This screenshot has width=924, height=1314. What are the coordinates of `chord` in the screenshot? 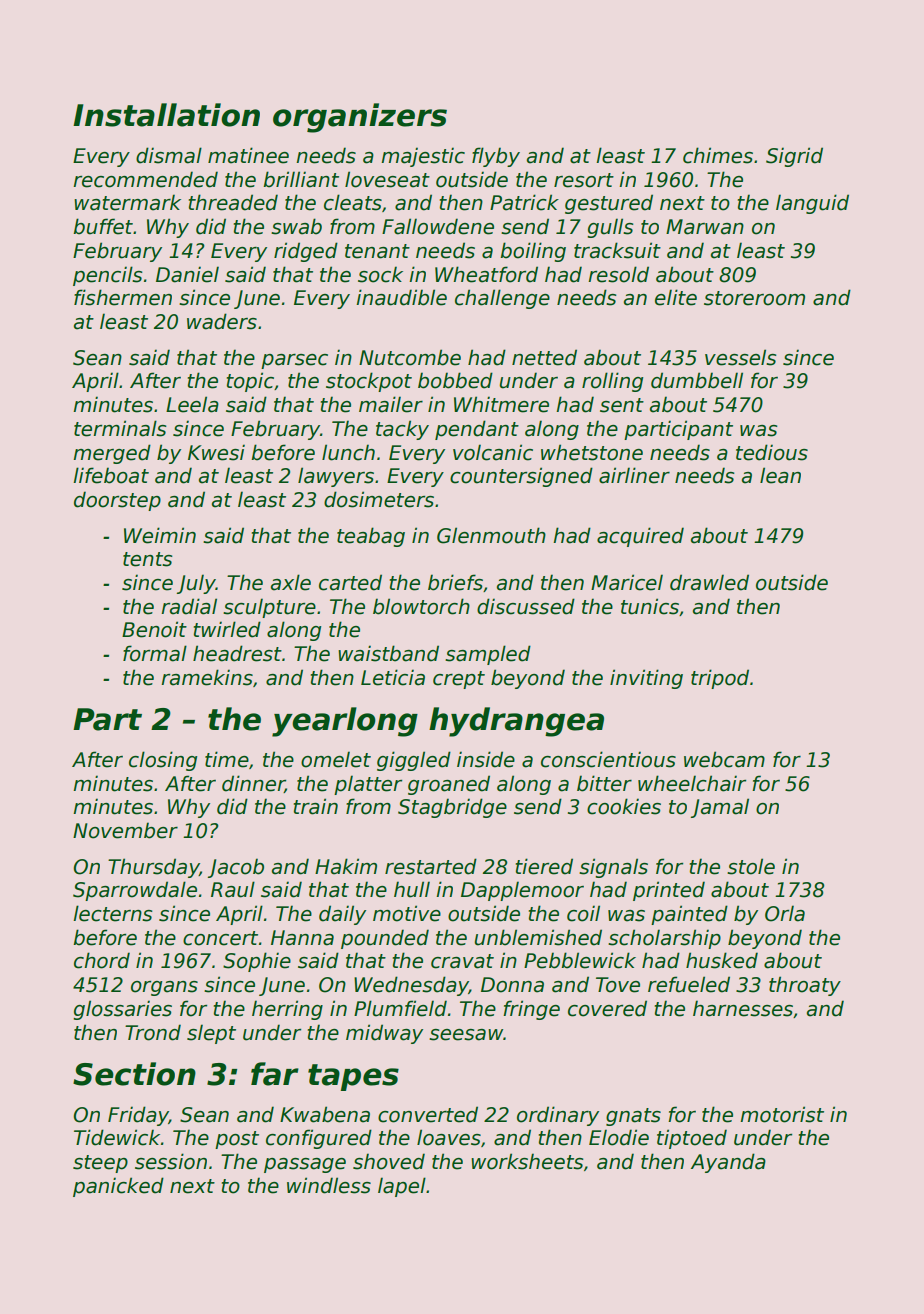 It's located at (102, 960).
